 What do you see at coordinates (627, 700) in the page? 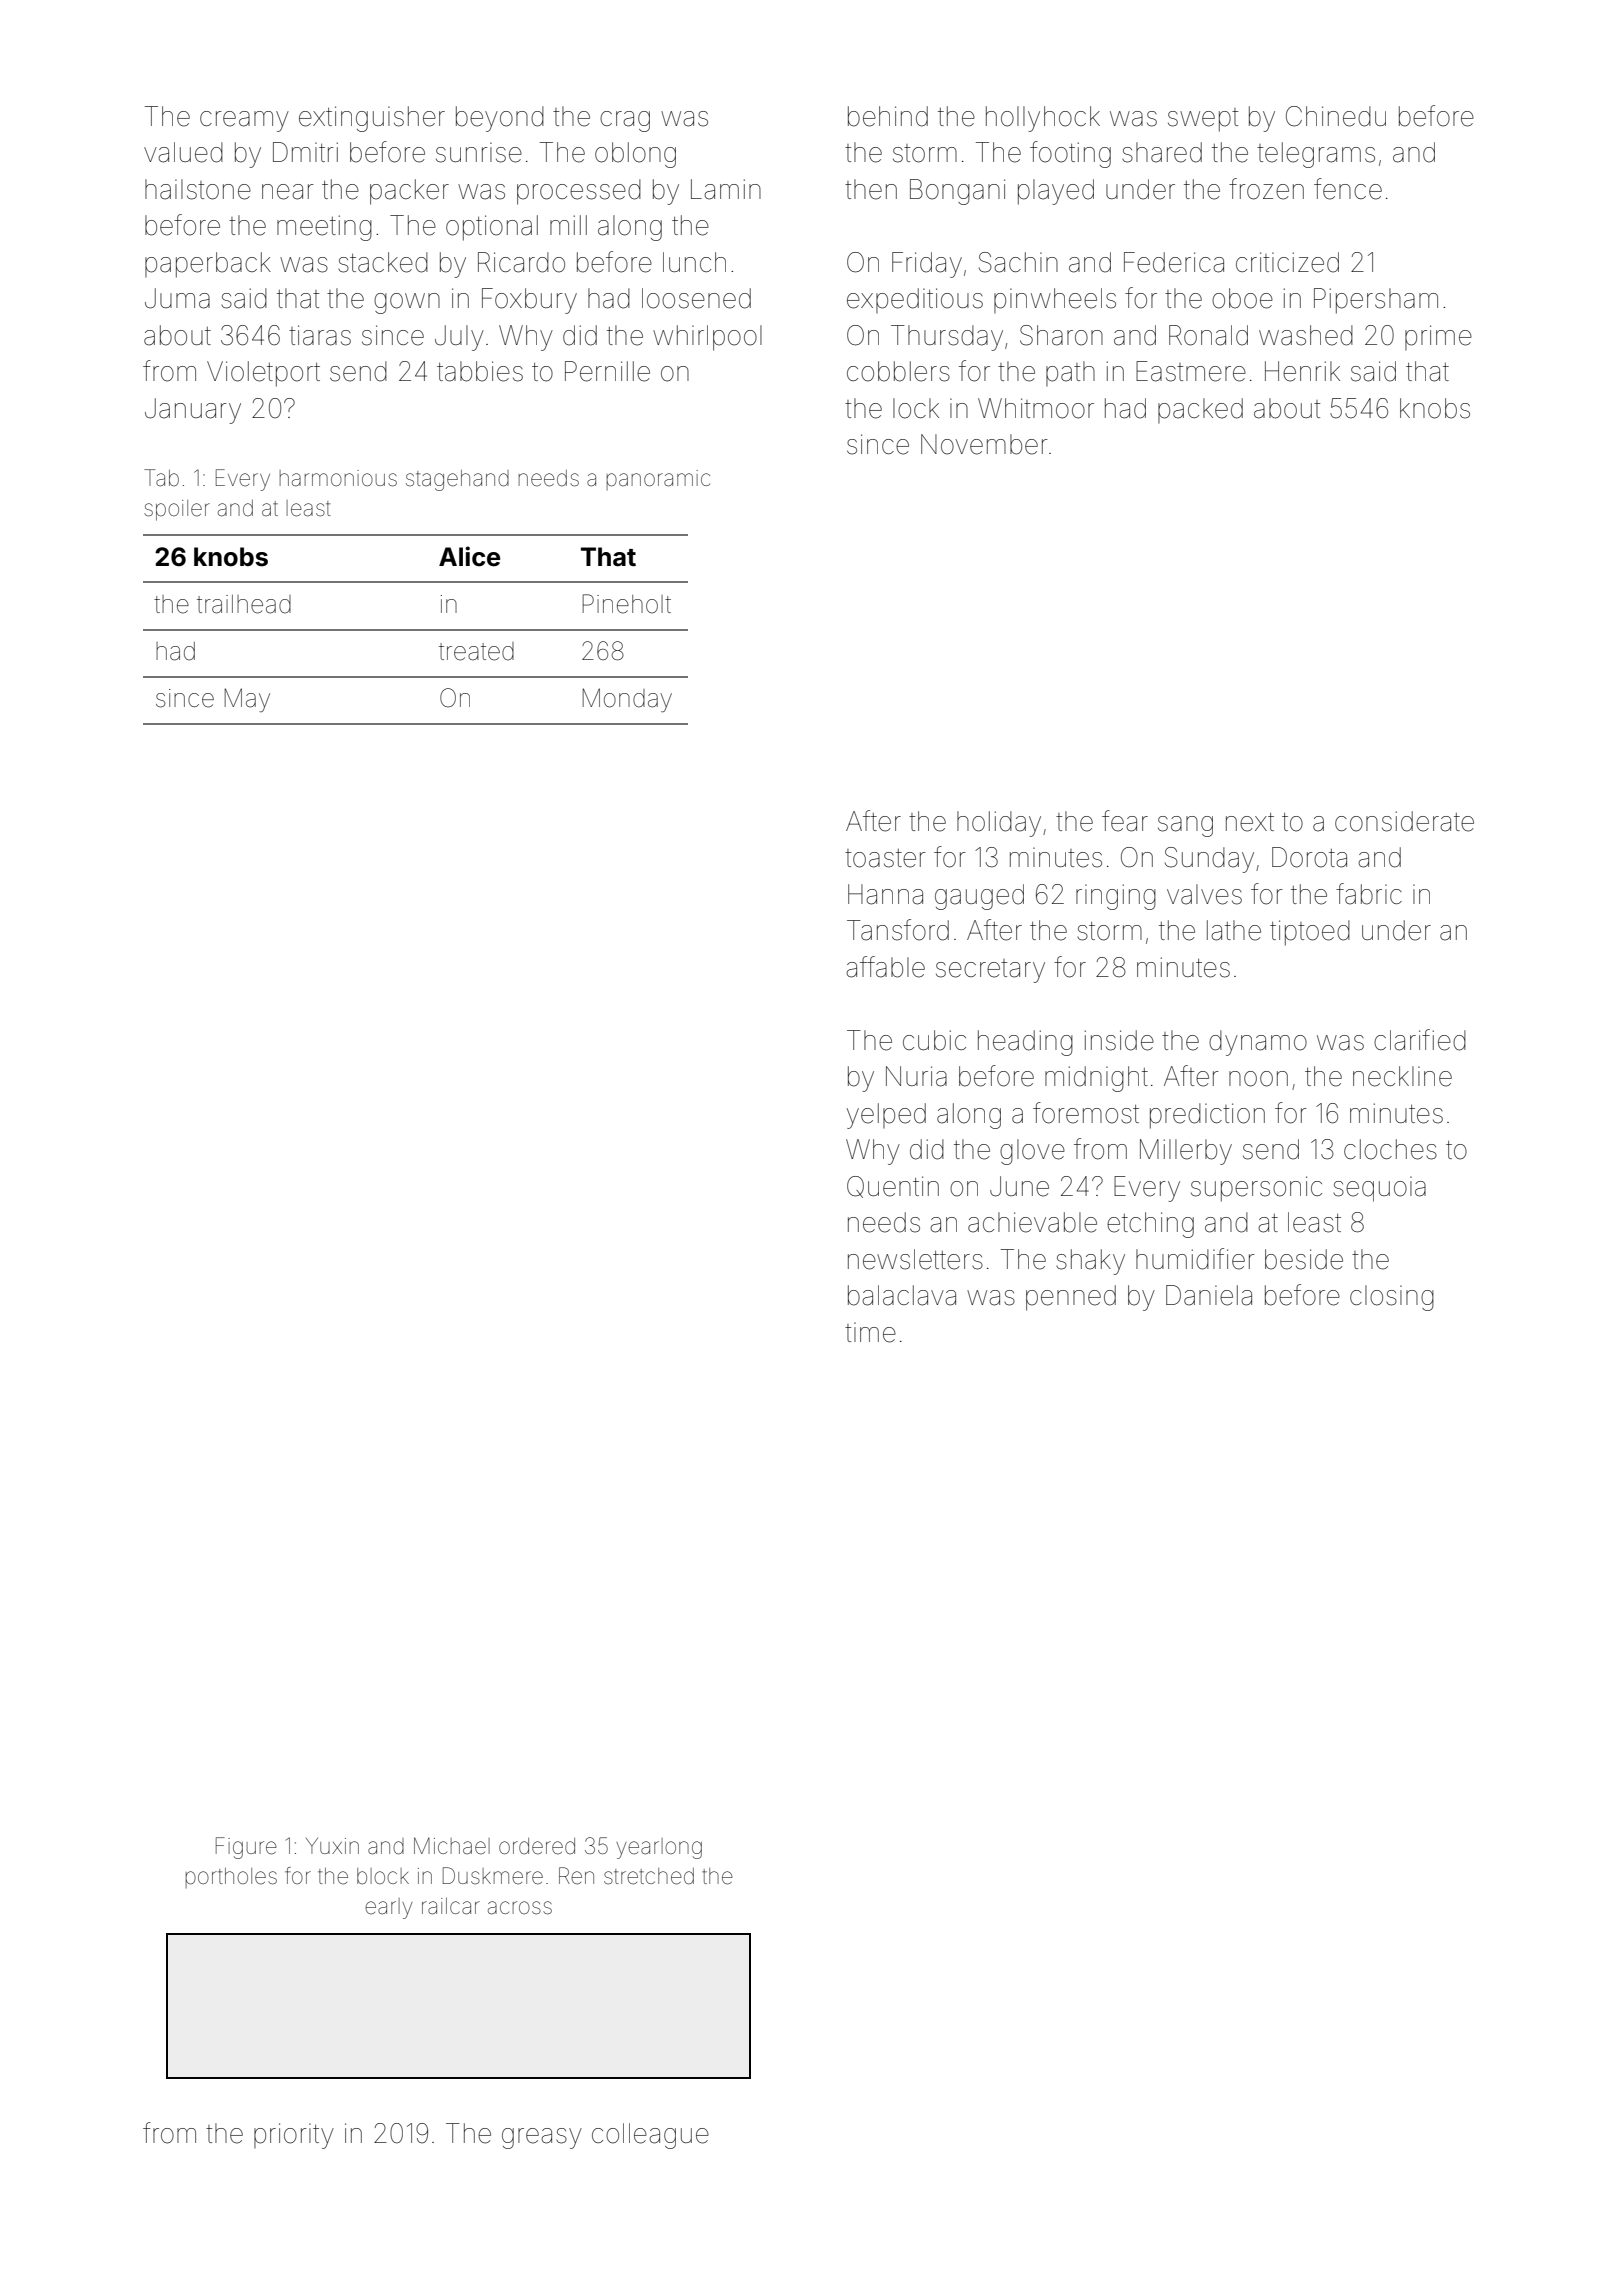
I see `Monday` at bounding box center [627, 700].
